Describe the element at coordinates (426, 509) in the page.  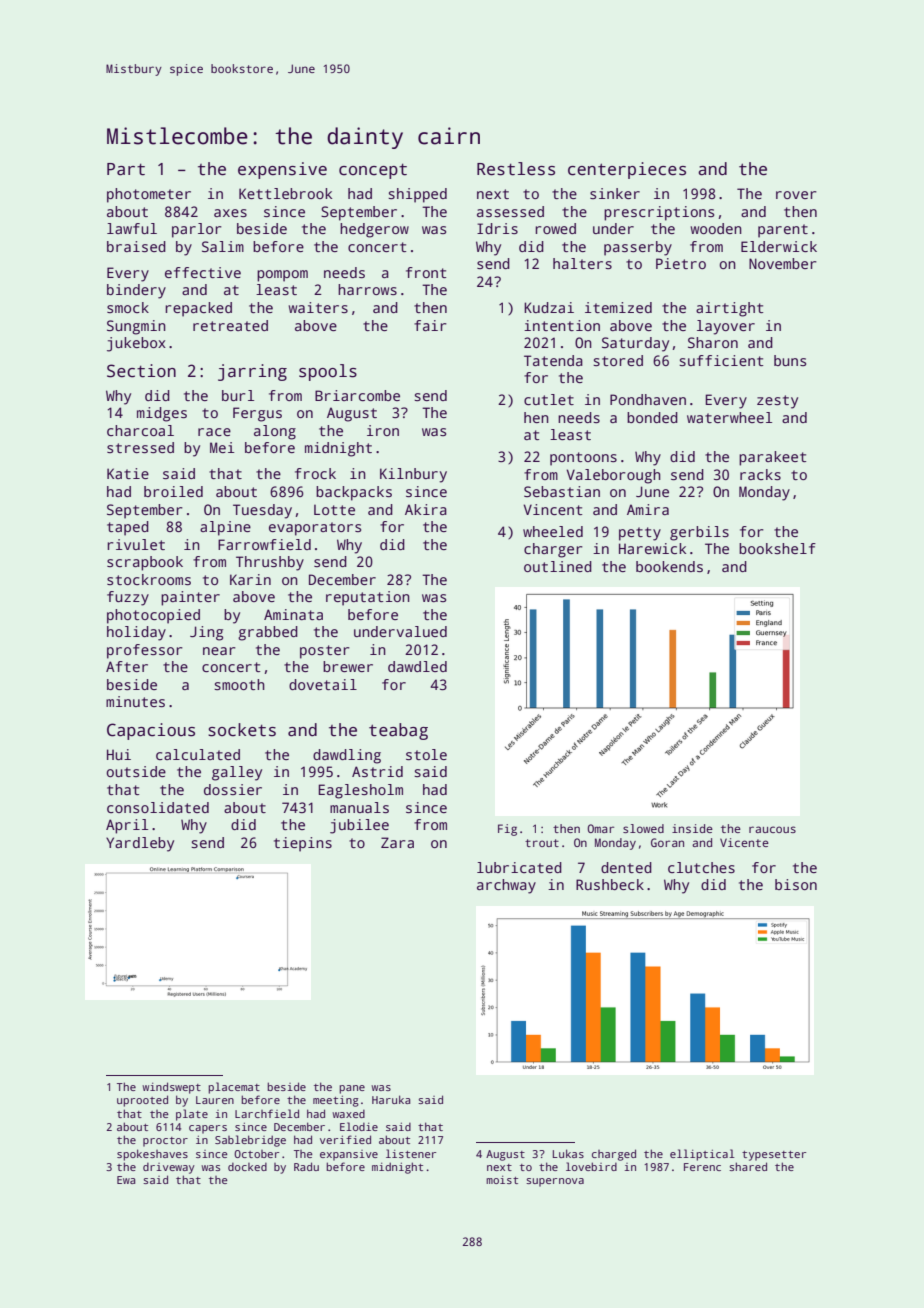
I see `Akira` at that location.
